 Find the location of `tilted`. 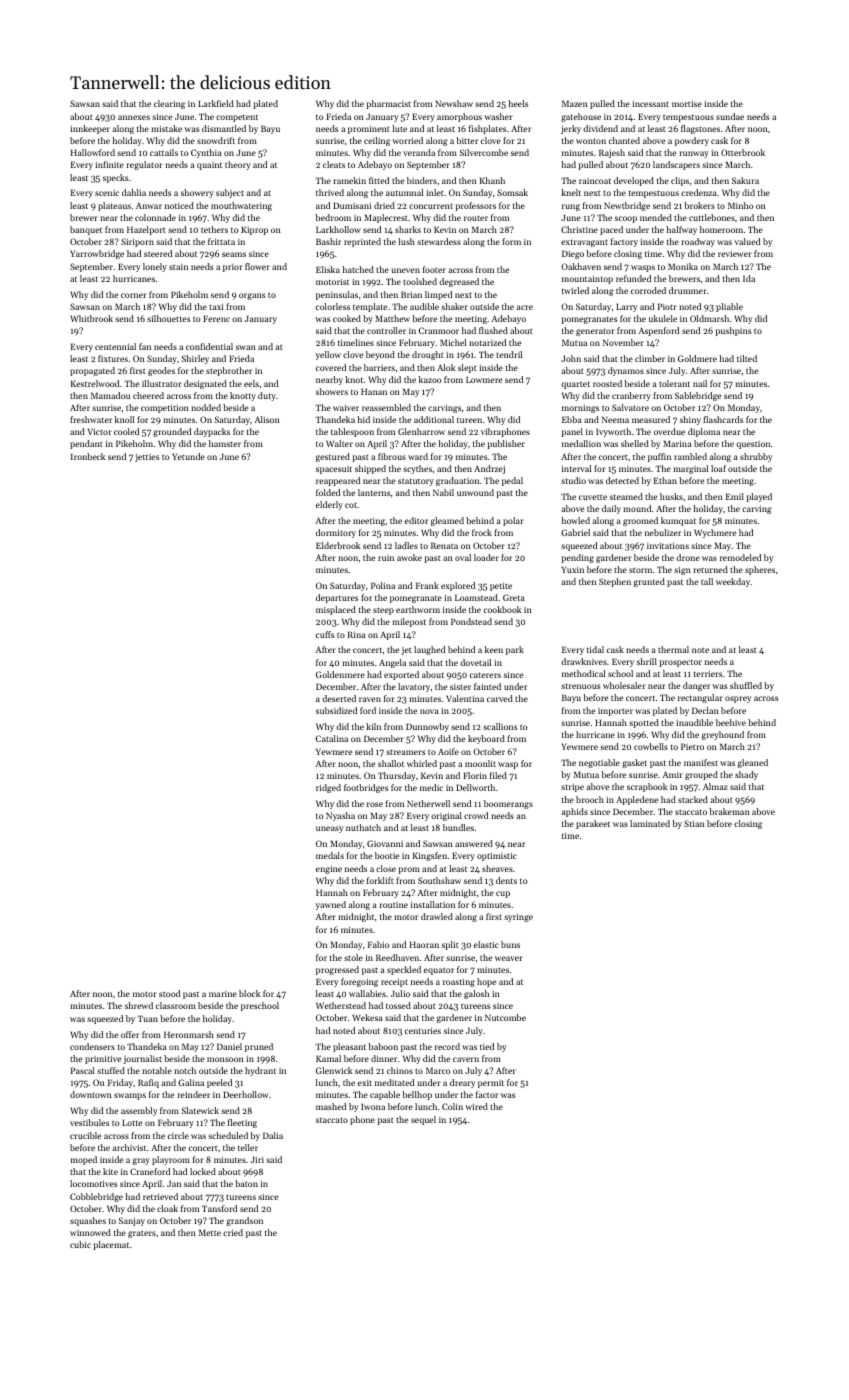

tilted is located at coordinates (747, 358).
